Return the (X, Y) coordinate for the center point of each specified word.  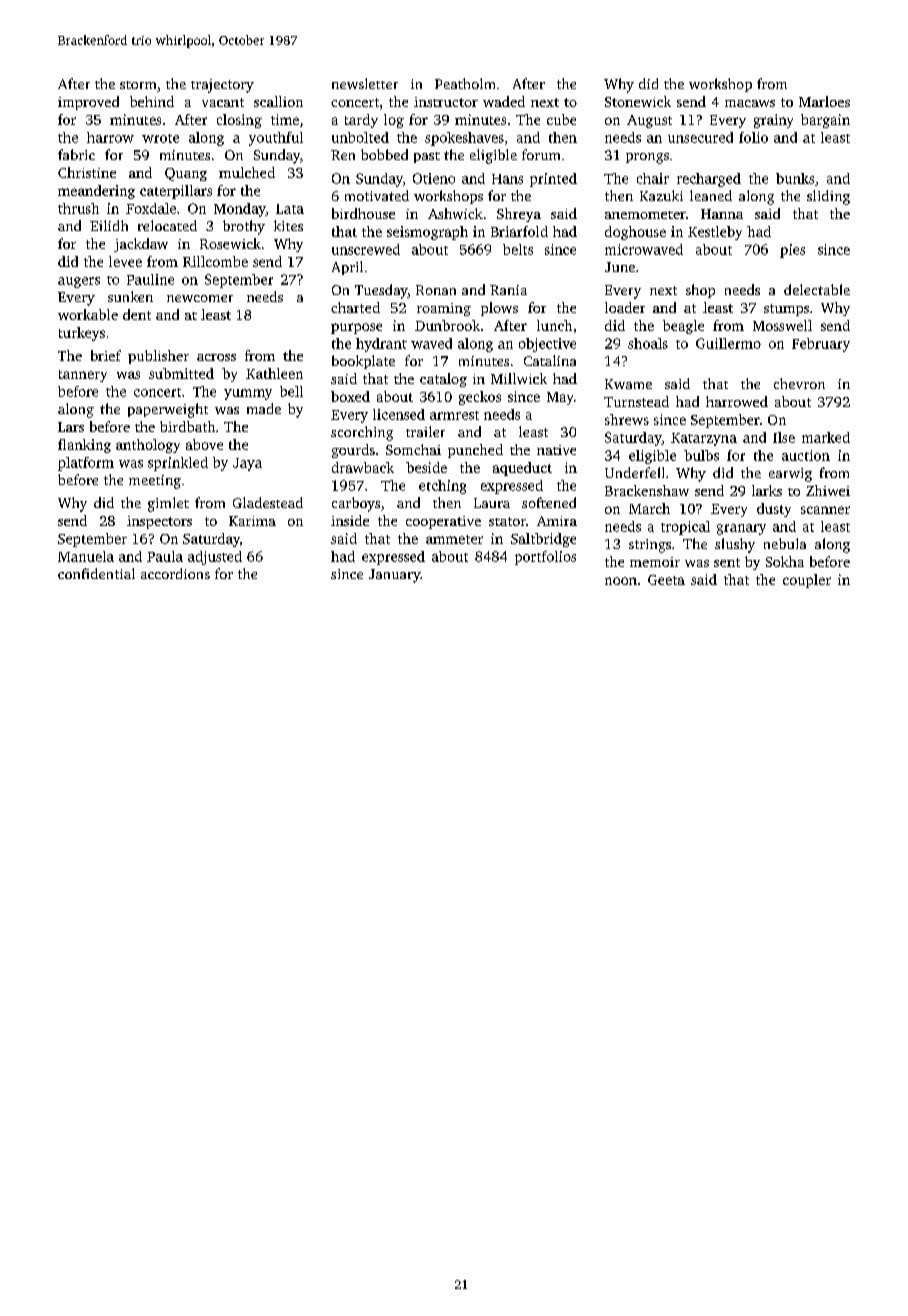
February (821, 345)
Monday (240, 210)
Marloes (824, 101)
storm (138, 85)
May (560, 398)
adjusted (215, 558)
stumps (786, 310)
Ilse (784, 437)
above (204, 444)
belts (518, 249)
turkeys (82, 334)
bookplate (363, 362)
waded (504, 101)
